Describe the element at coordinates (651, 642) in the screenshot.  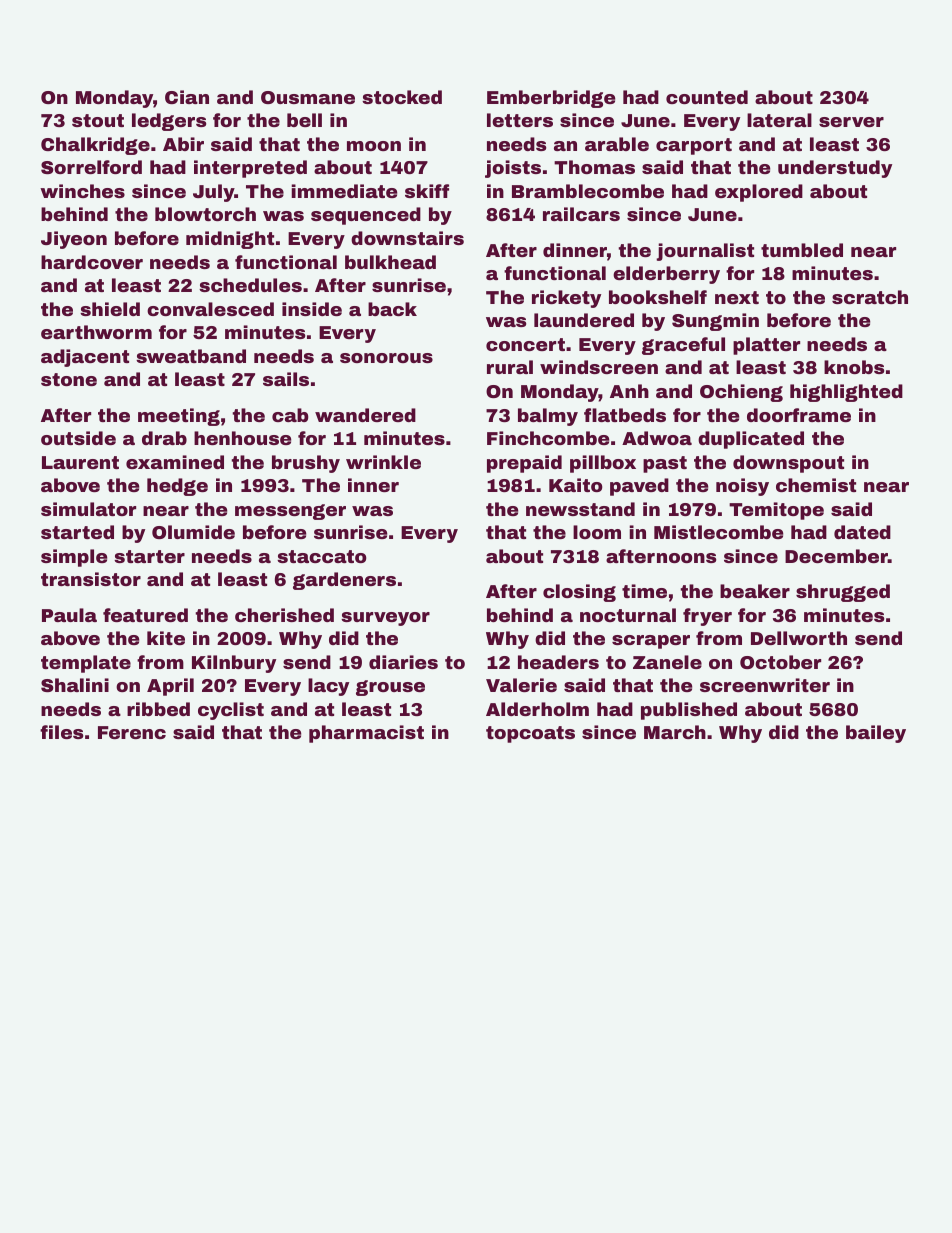
I see `scraper` at that location.
